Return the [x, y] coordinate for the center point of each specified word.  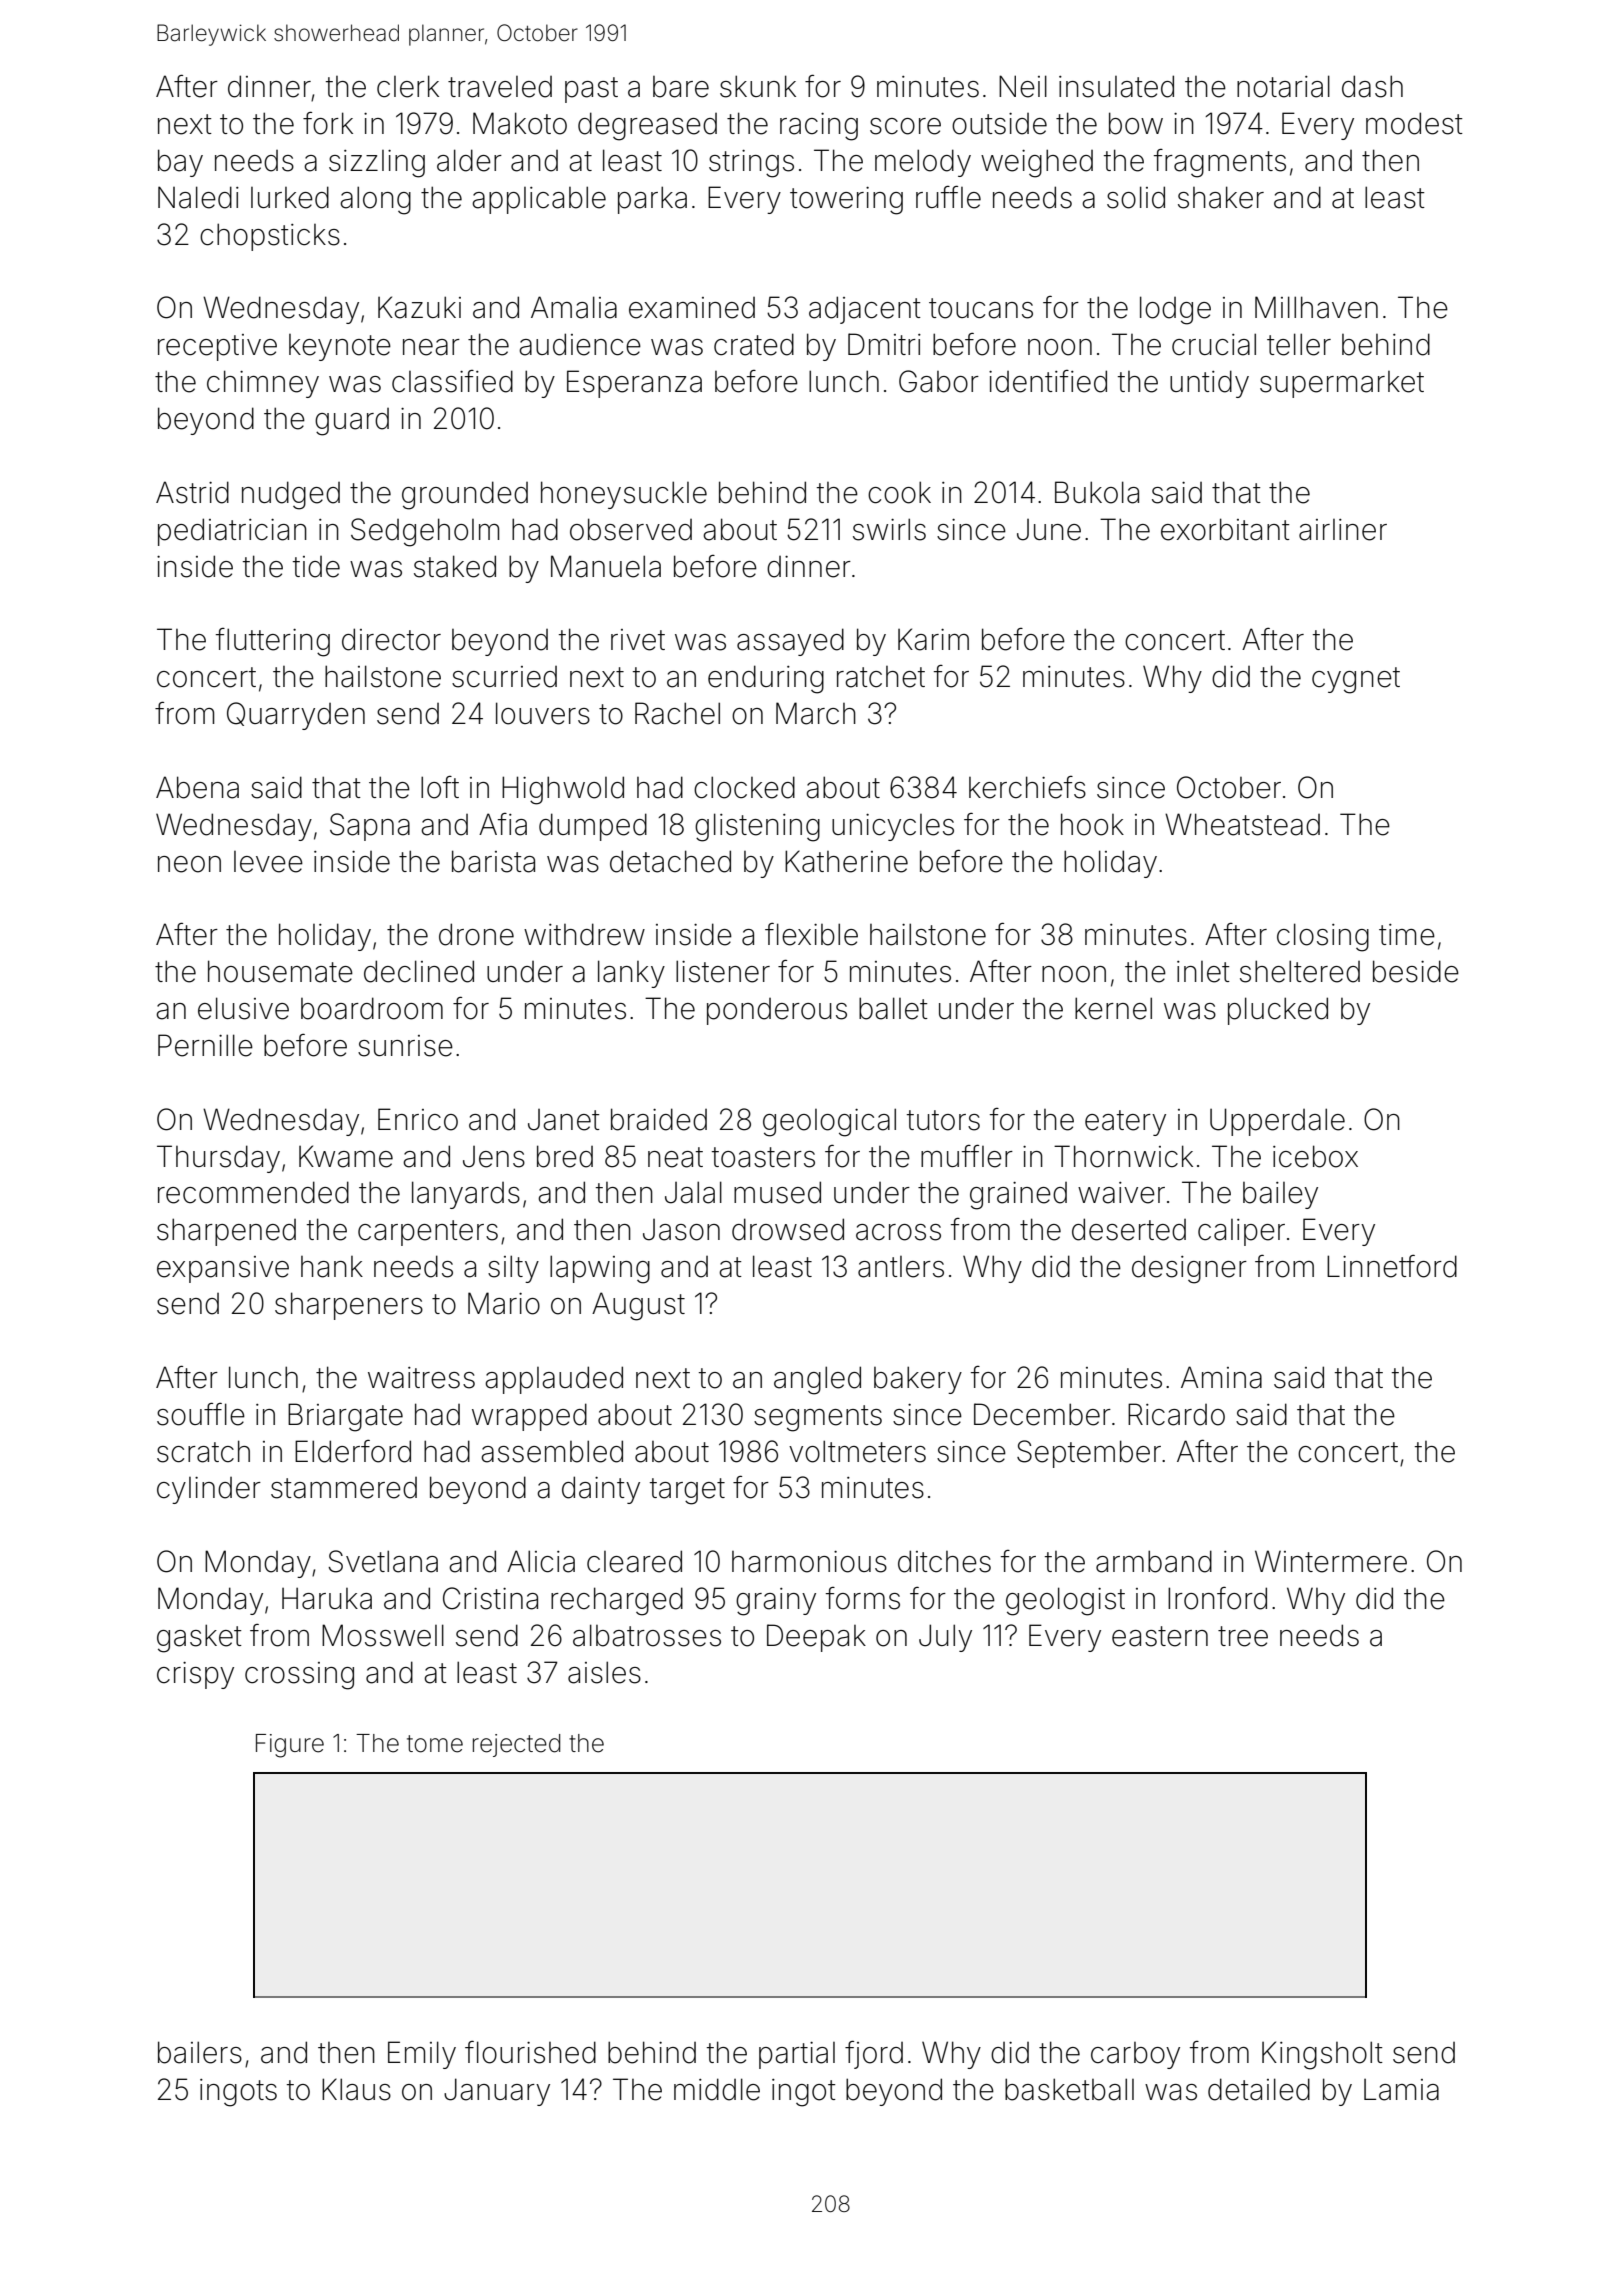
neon [189, 864]
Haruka [327, 1598]
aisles [604, 1672]
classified [452, 381]
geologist [1065, 1601]
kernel [1113, 1008]
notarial [1283, 86]
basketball [1069, 2089]
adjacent [865, 310]
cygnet [1356, 680]
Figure [290, 1746]
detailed [1259, 2089]
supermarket [1342, 384]
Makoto [520, 123]
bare [681, 87]
